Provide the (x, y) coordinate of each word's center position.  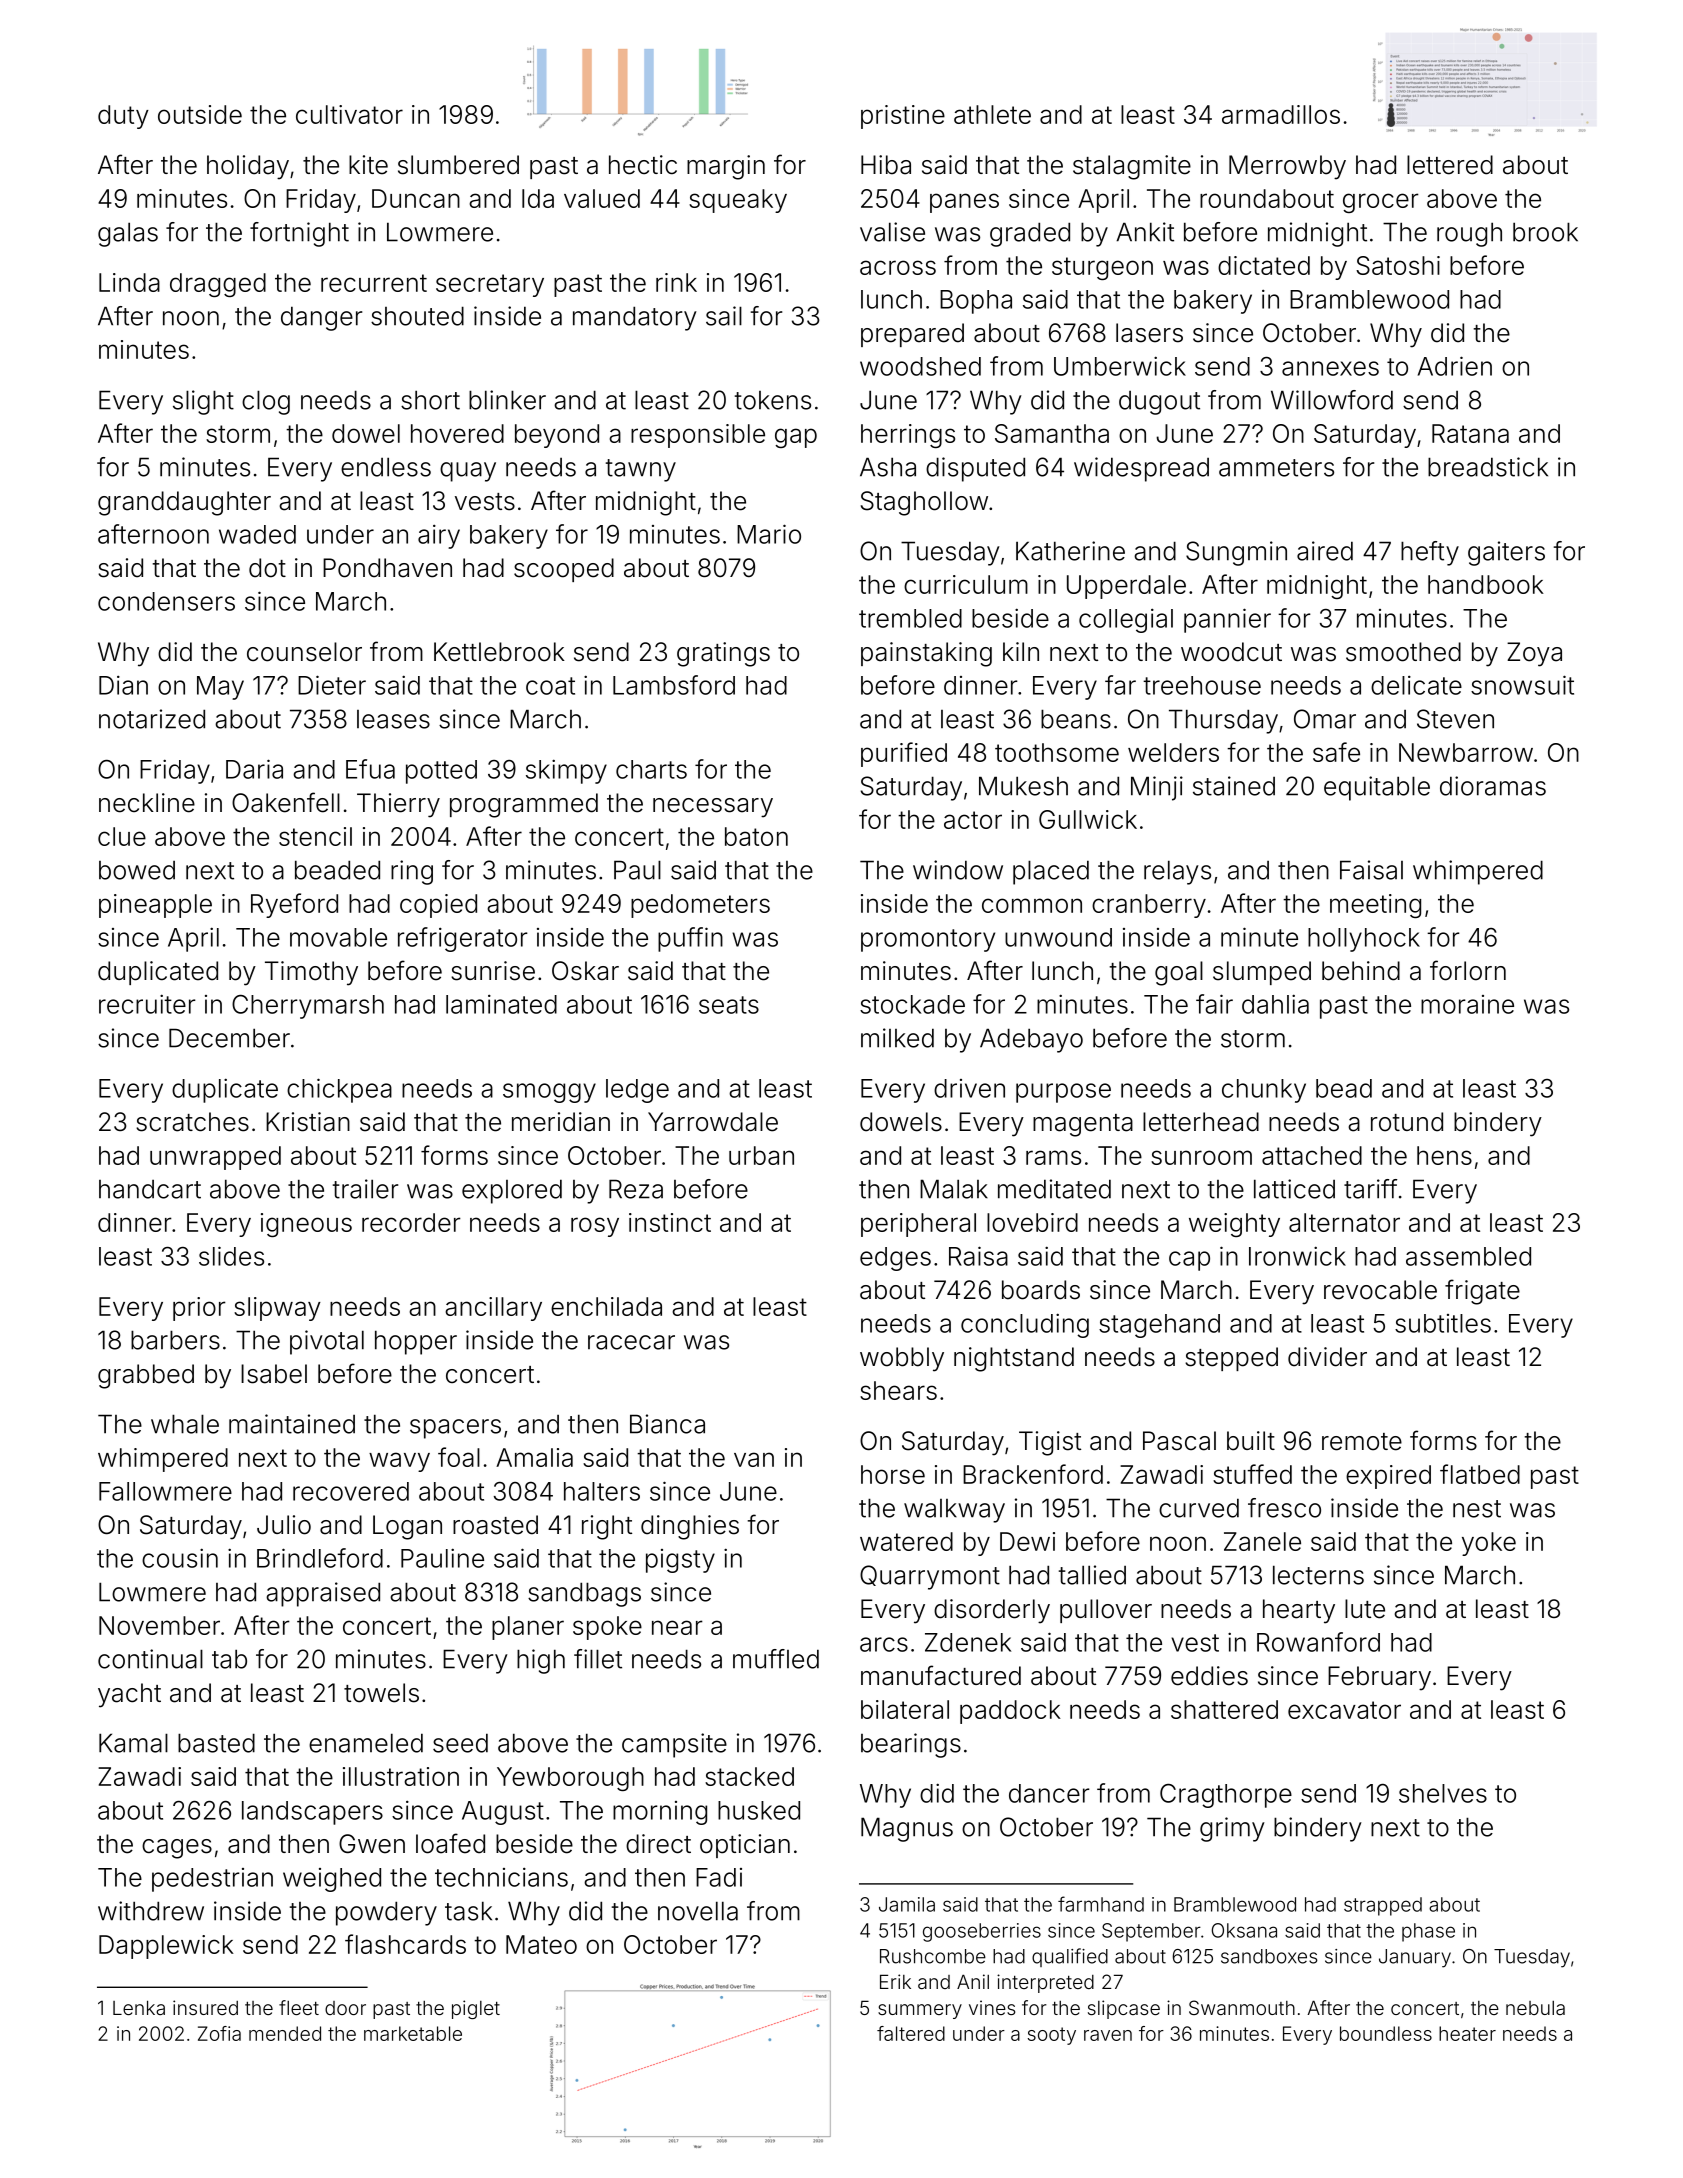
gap (796, 438)
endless (386, 467)
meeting (1375, 906)
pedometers (700, 906)
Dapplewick (166, 1947)
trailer (365, 1189)
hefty (1430, 553)
